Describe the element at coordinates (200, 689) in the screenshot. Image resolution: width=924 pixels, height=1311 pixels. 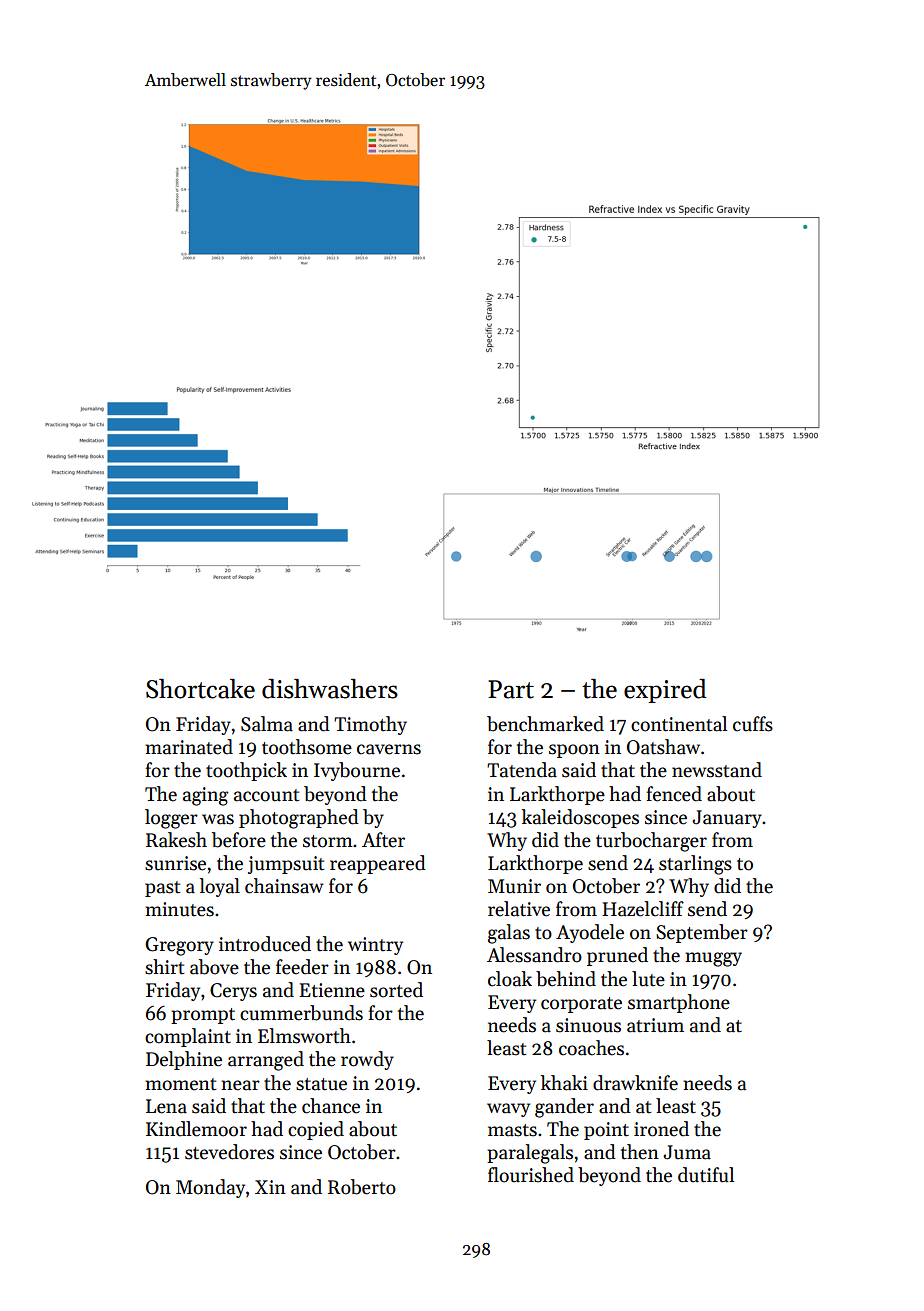
I see `Shortcake` at that location.
